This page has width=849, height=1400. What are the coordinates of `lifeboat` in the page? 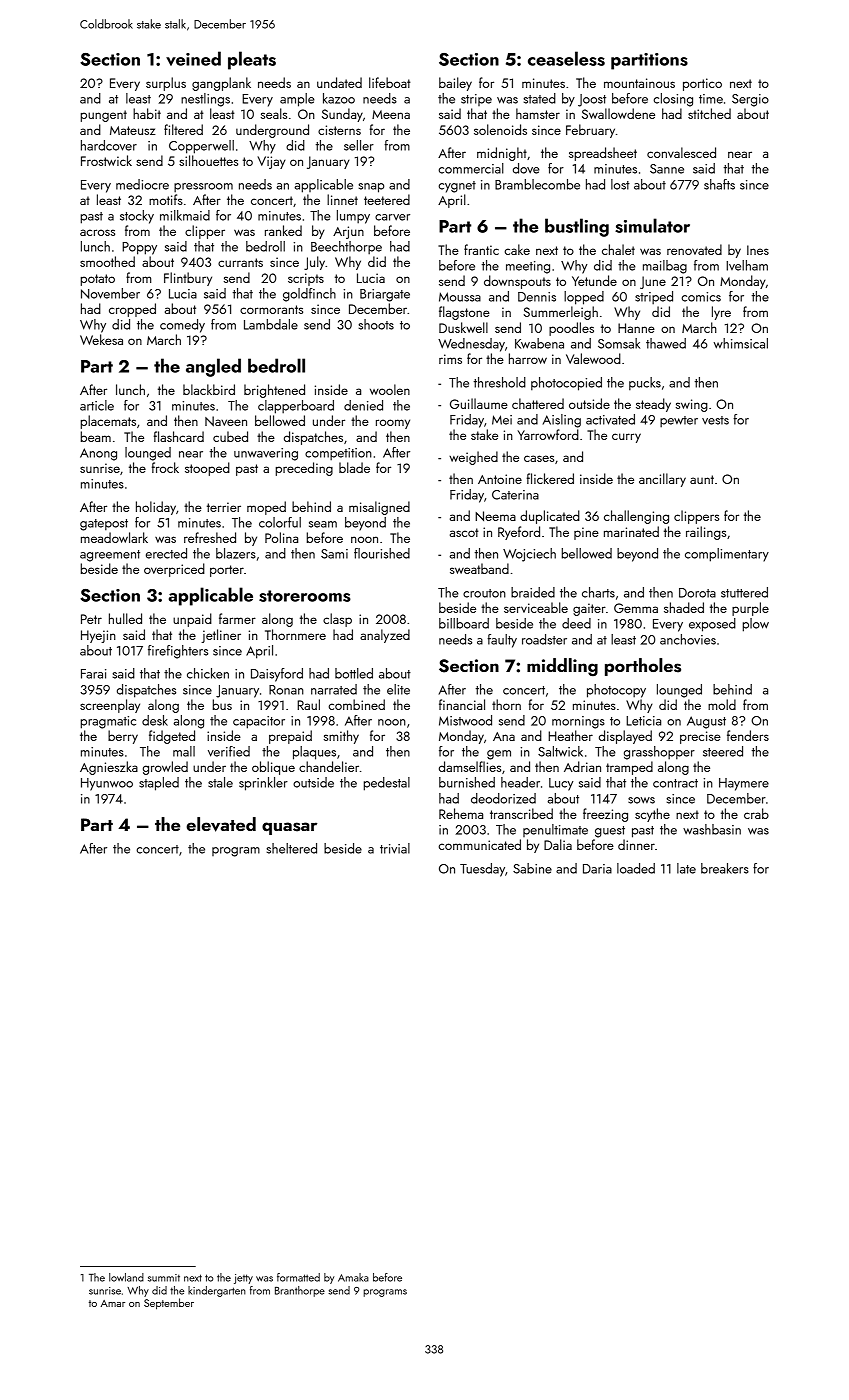 It's located at (390, 82).
